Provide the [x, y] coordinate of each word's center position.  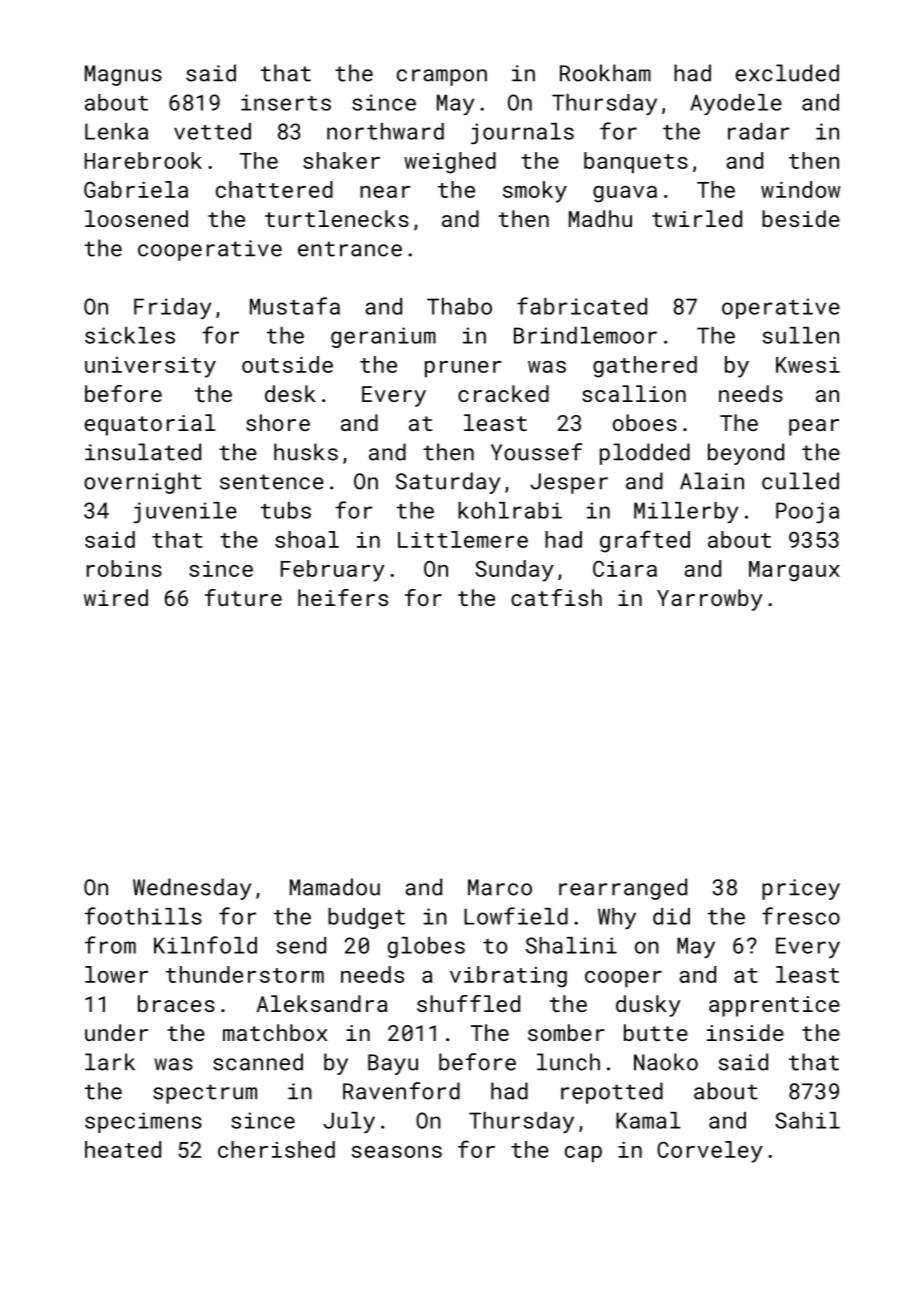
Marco [500, 887]
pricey [801, 889]
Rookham [605, 73]
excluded [787, 73]
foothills [143, 916]
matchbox [275, 1032]
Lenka [116, 131]
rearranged [623, 889]
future [243, 597]
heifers [343, 597]
